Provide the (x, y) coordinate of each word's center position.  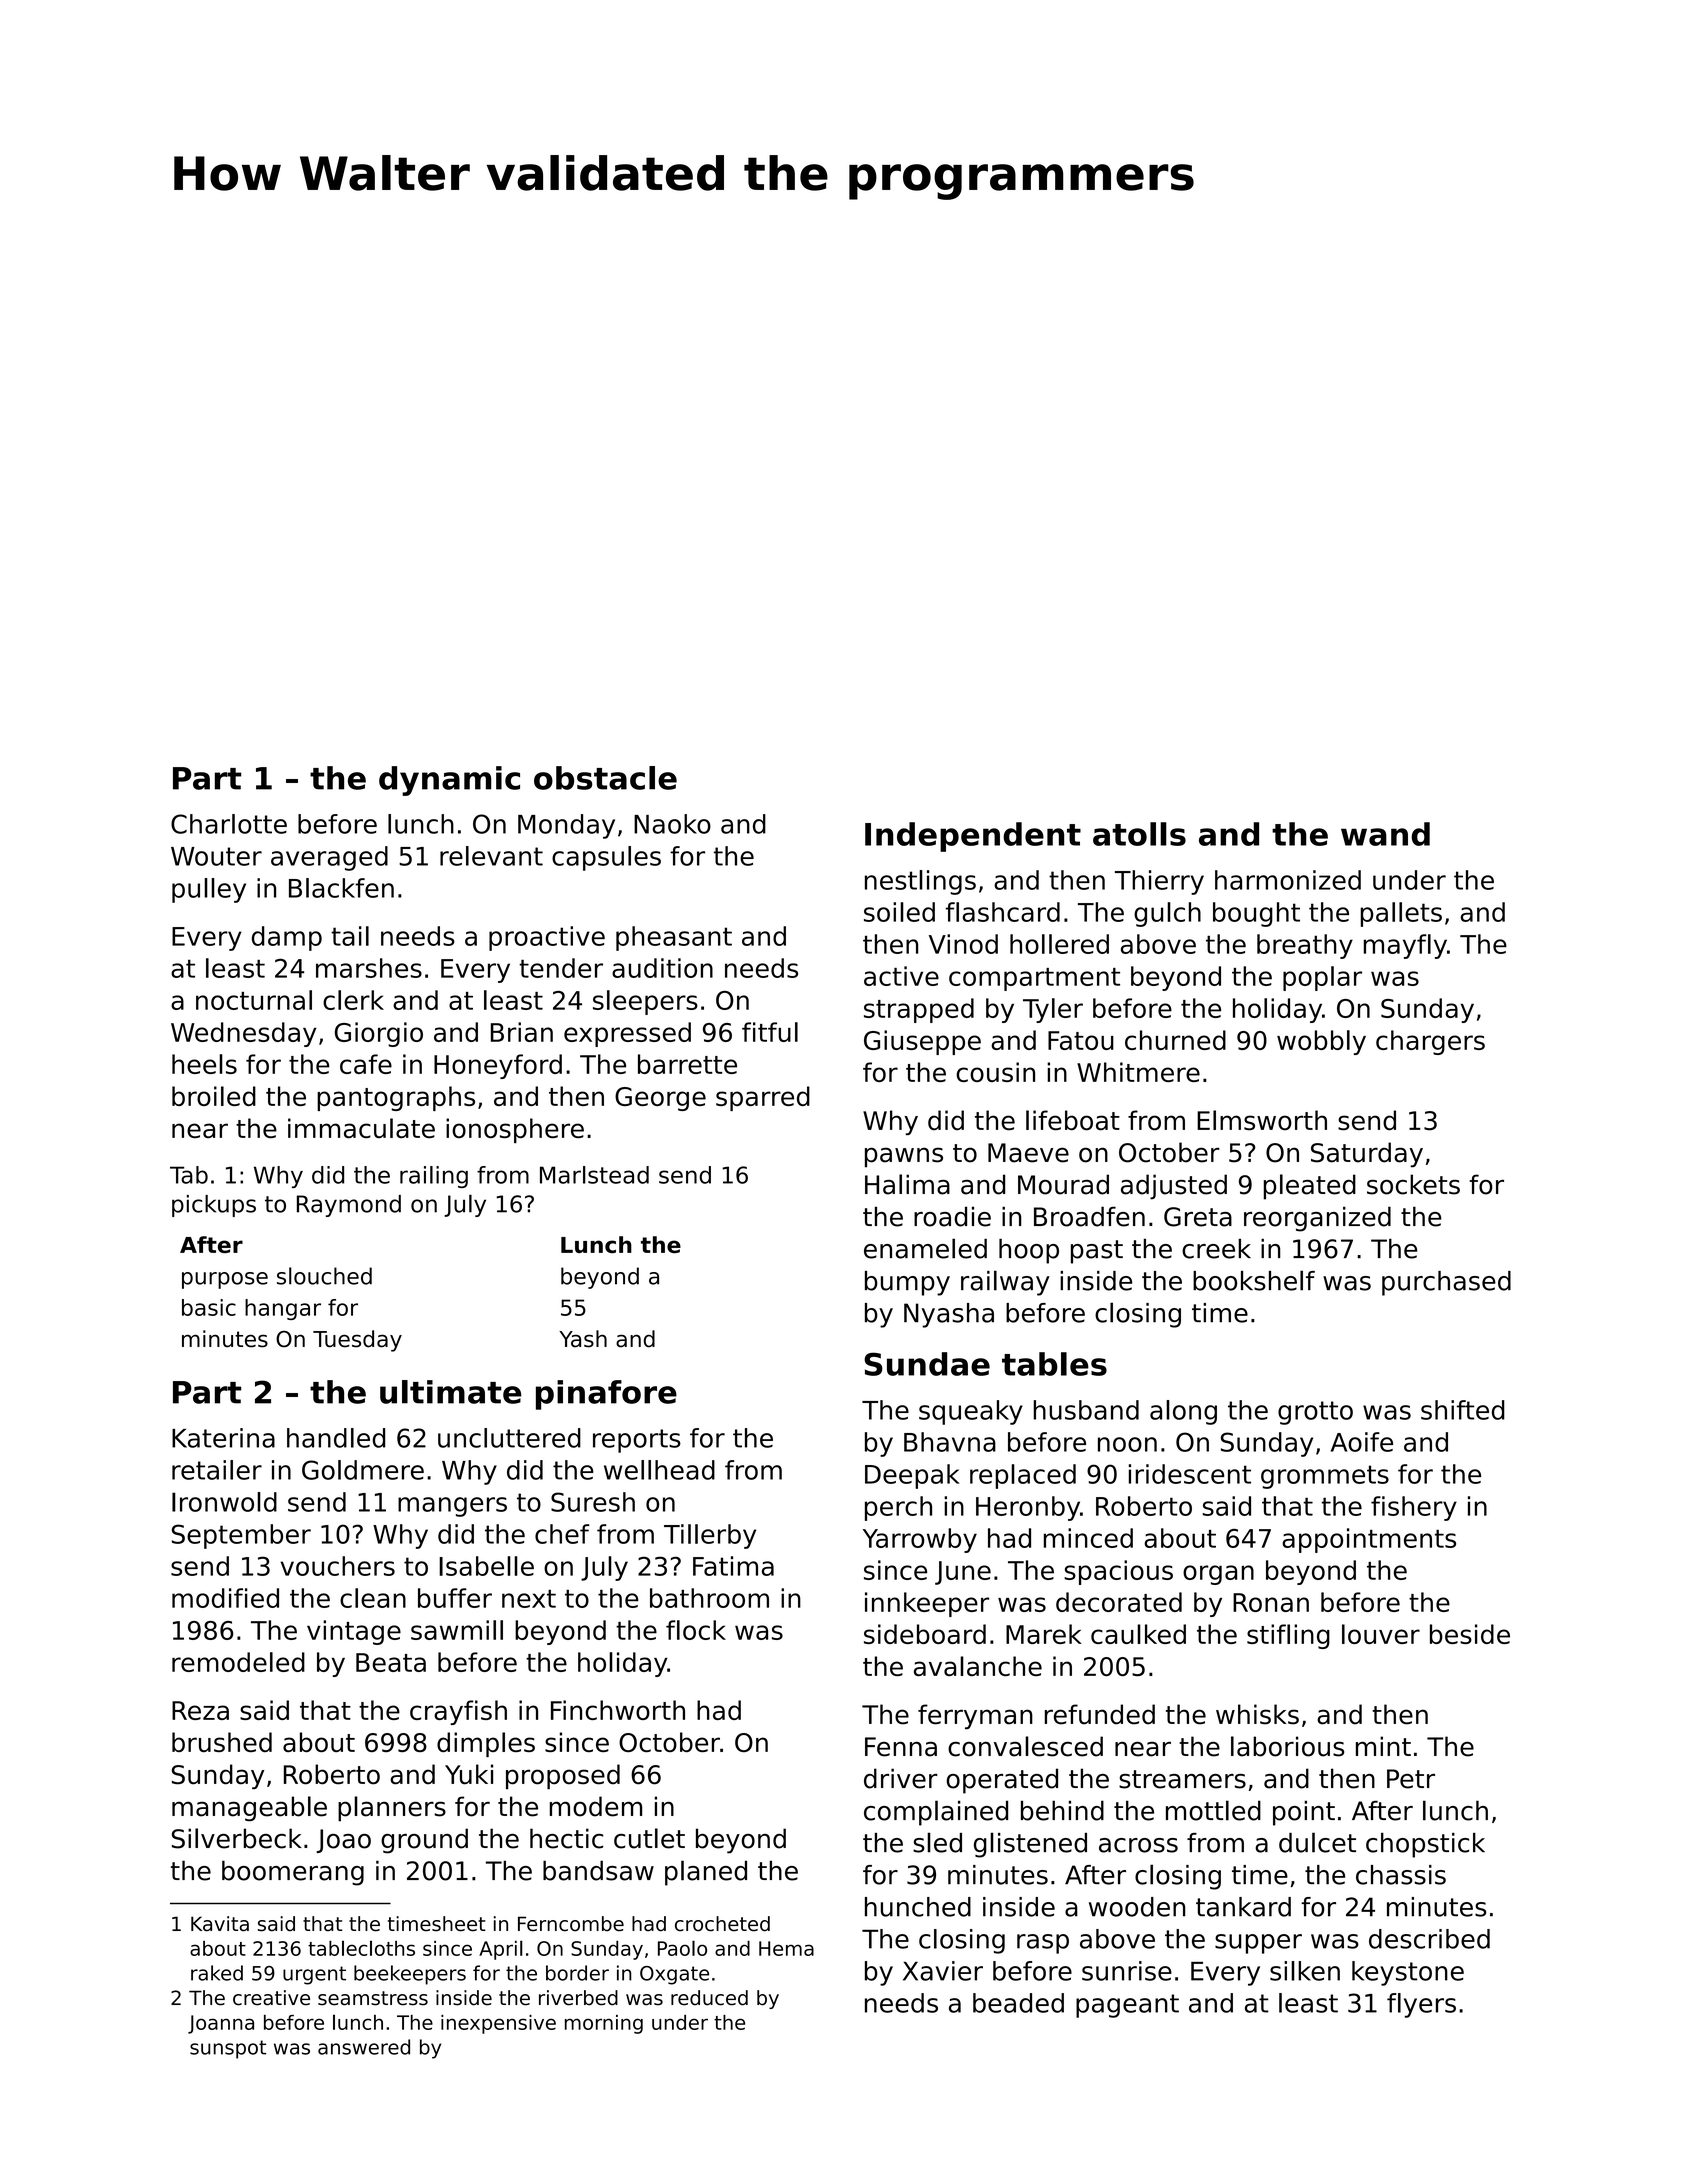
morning (604, 2024)
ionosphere (515, 1130)
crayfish (458, 1712)
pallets (1401, 914)
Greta (1198, 1217)
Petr (1411, 1779)
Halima (907, 1184)
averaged (329, 858)
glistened (1030, 1845)
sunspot (228, 2049)
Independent (973, 837)
